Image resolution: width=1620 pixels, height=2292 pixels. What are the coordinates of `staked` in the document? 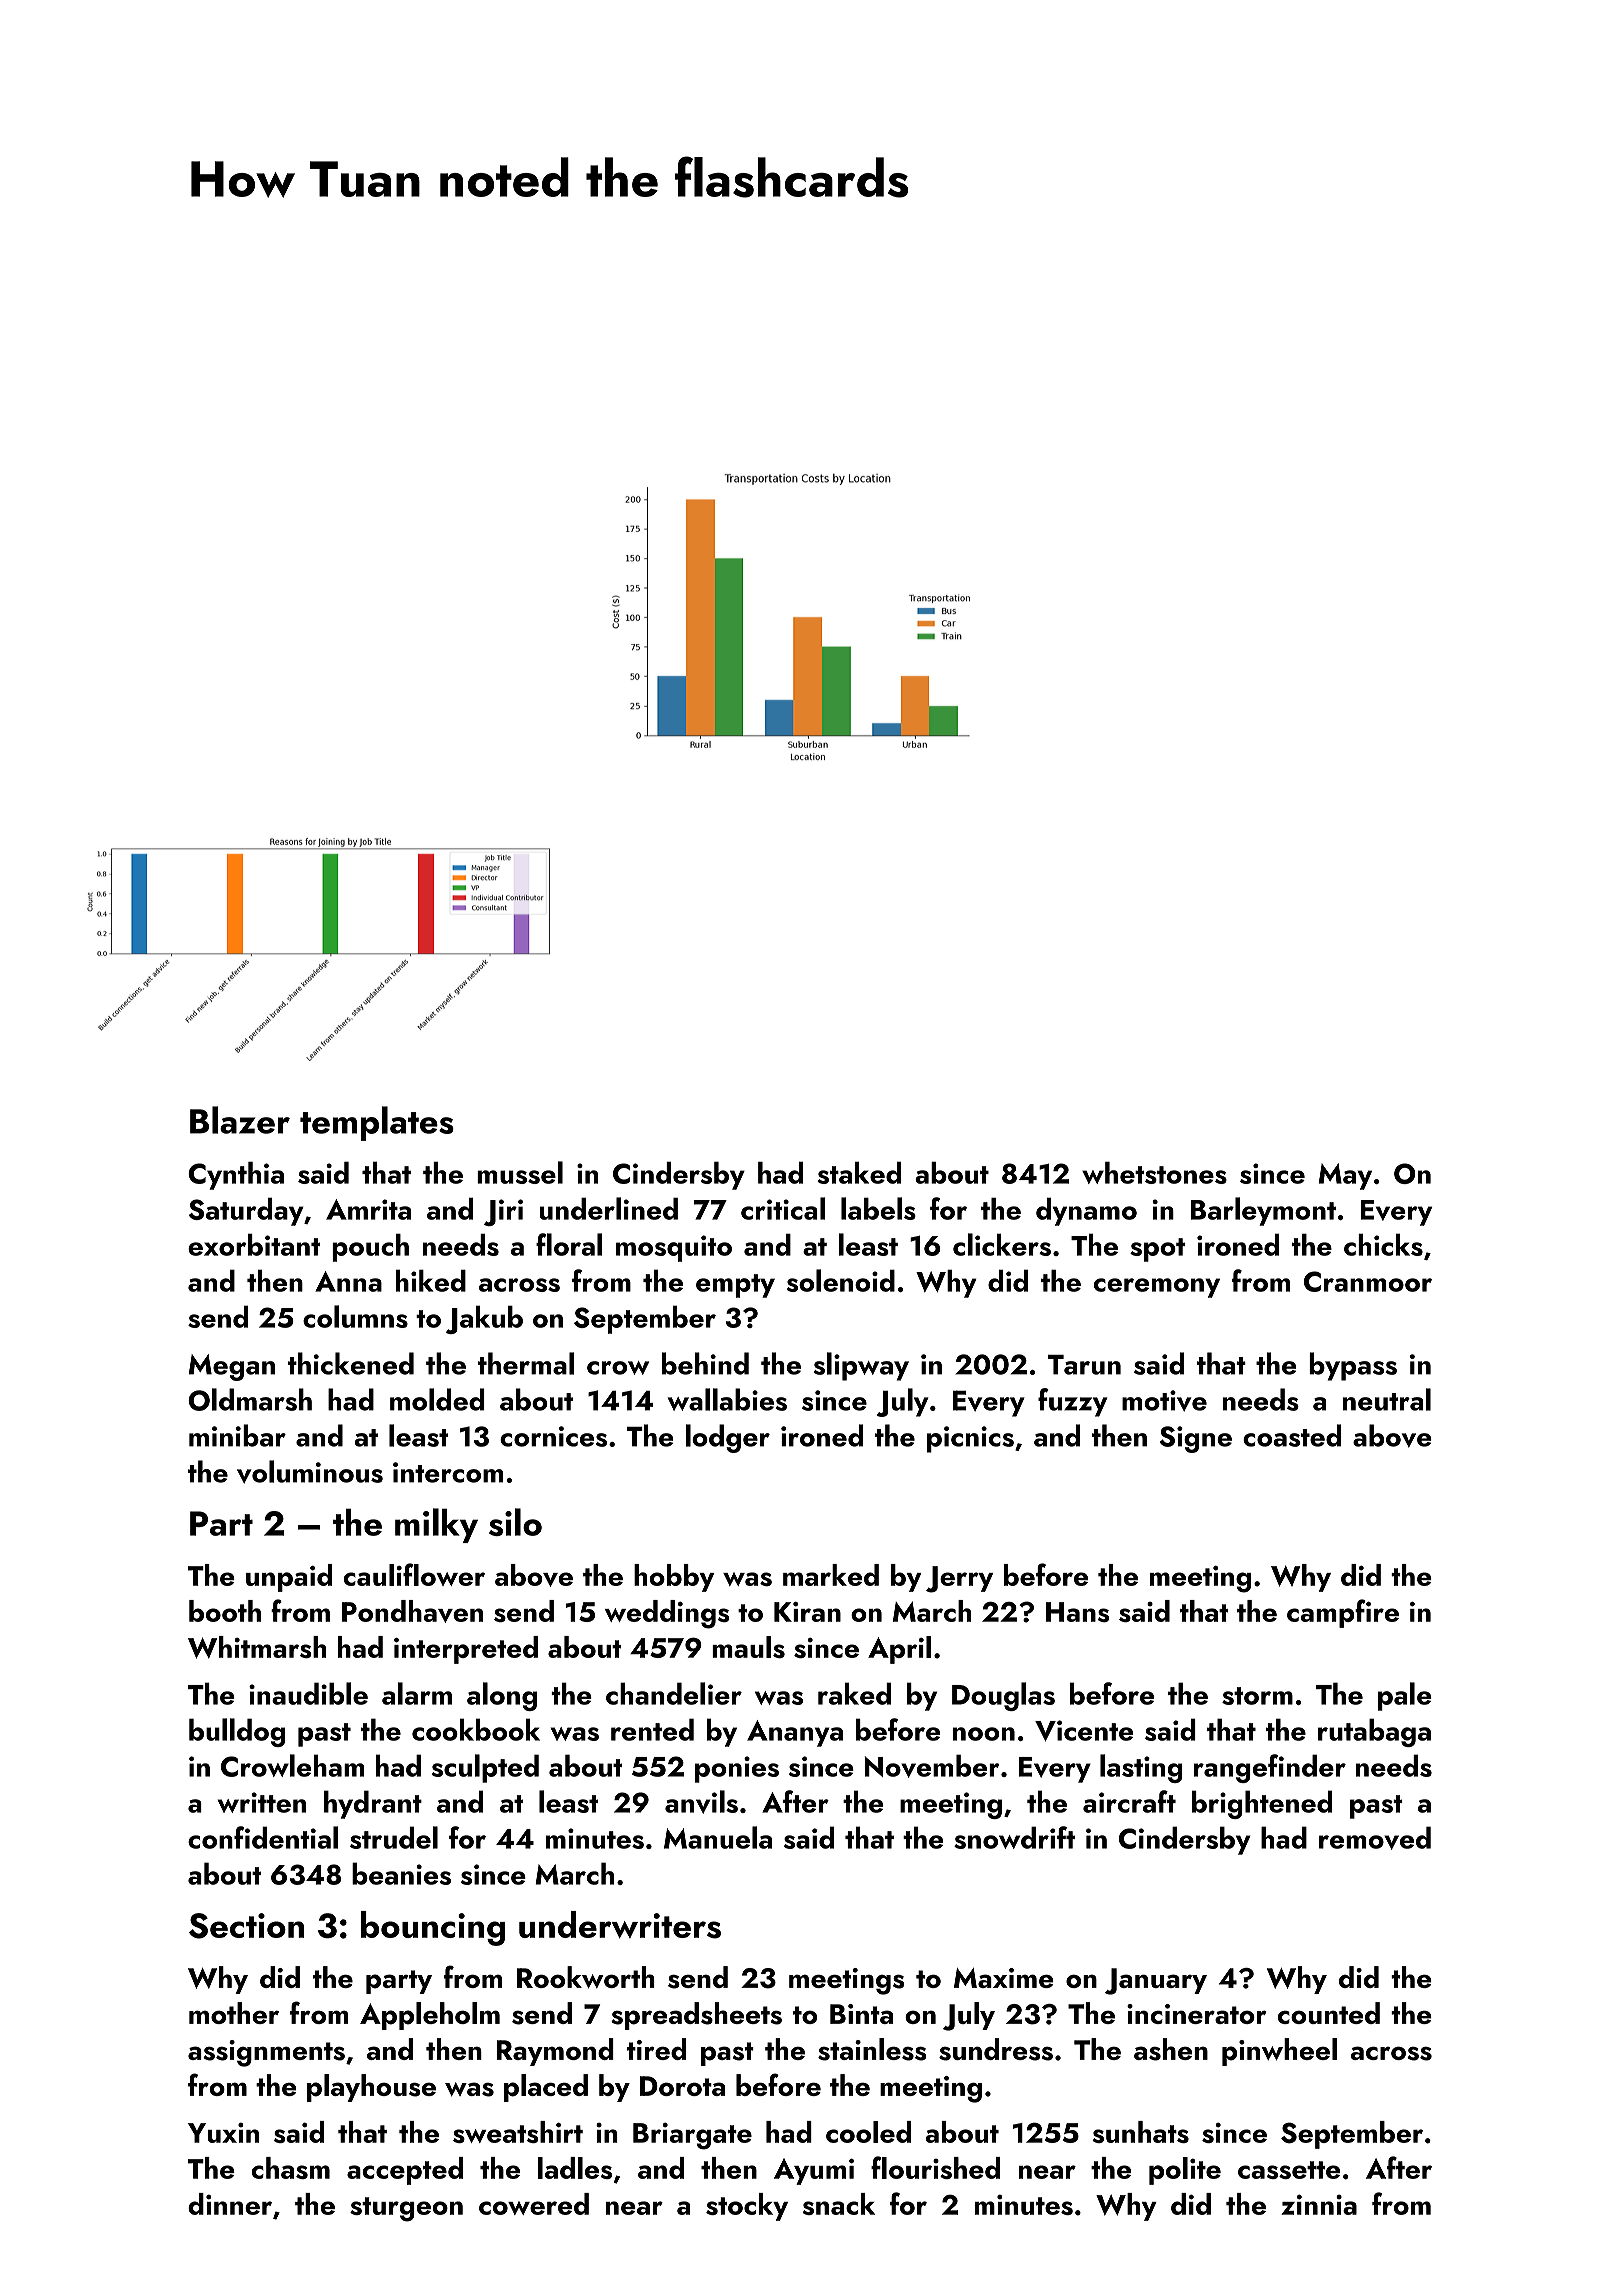 It's located at (859, 1173).
